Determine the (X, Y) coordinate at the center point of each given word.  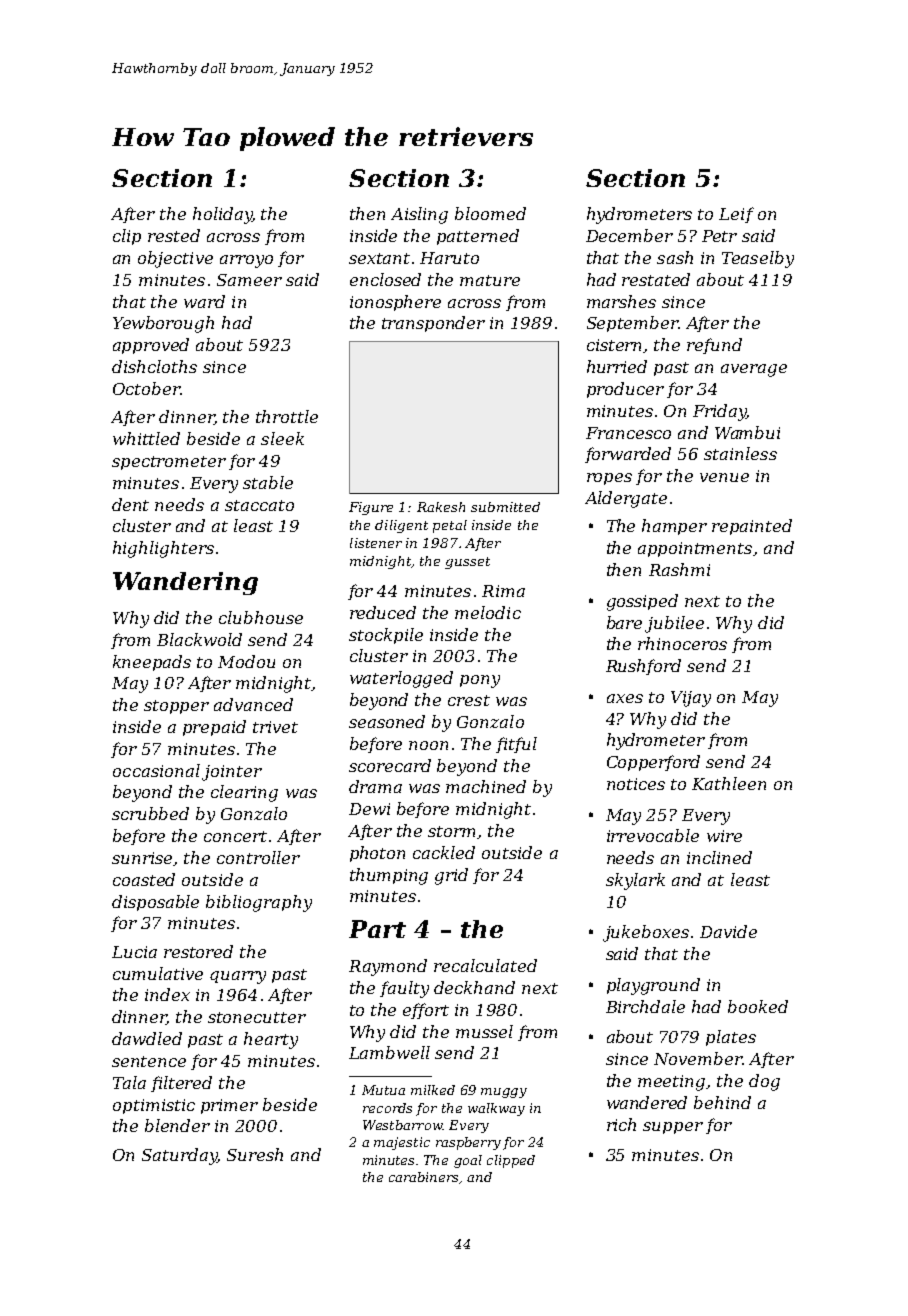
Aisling (419, 215)
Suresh (255, 1154)
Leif (736, 215)
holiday (222, 215)
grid (451, 876)
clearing (244, 793)
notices (636, 784)
